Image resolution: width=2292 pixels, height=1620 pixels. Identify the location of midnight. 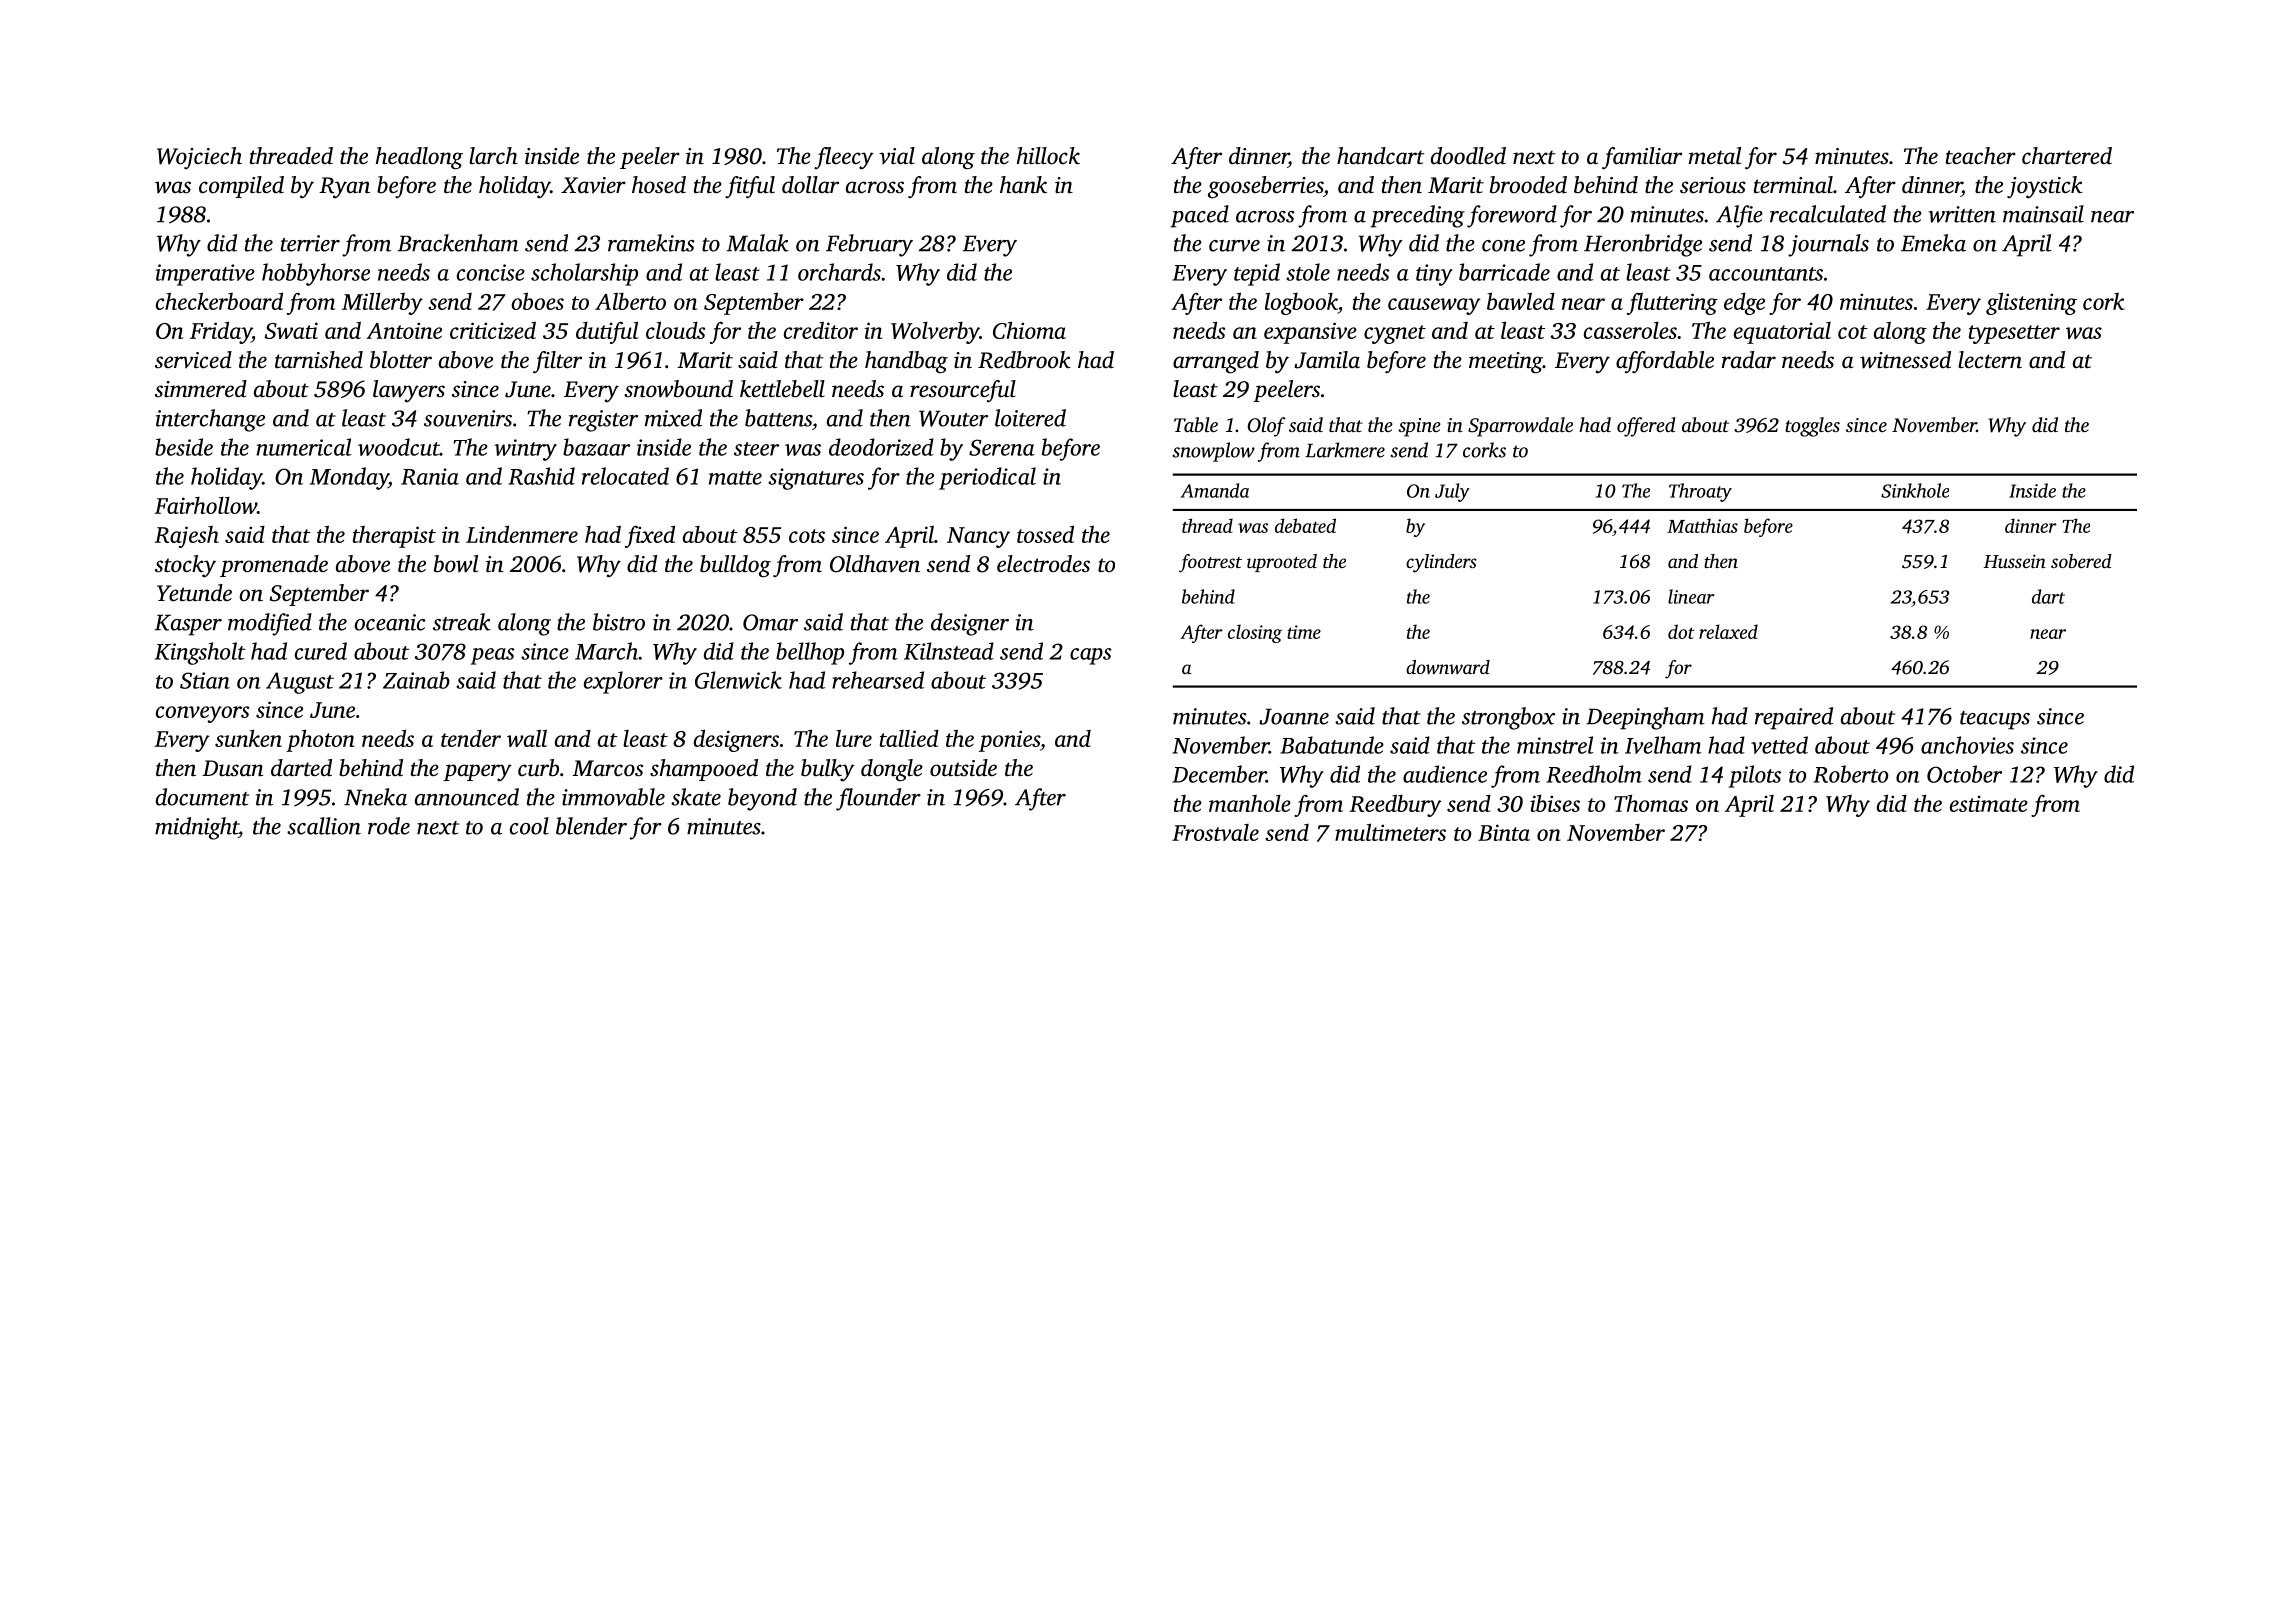
(197, 828).
